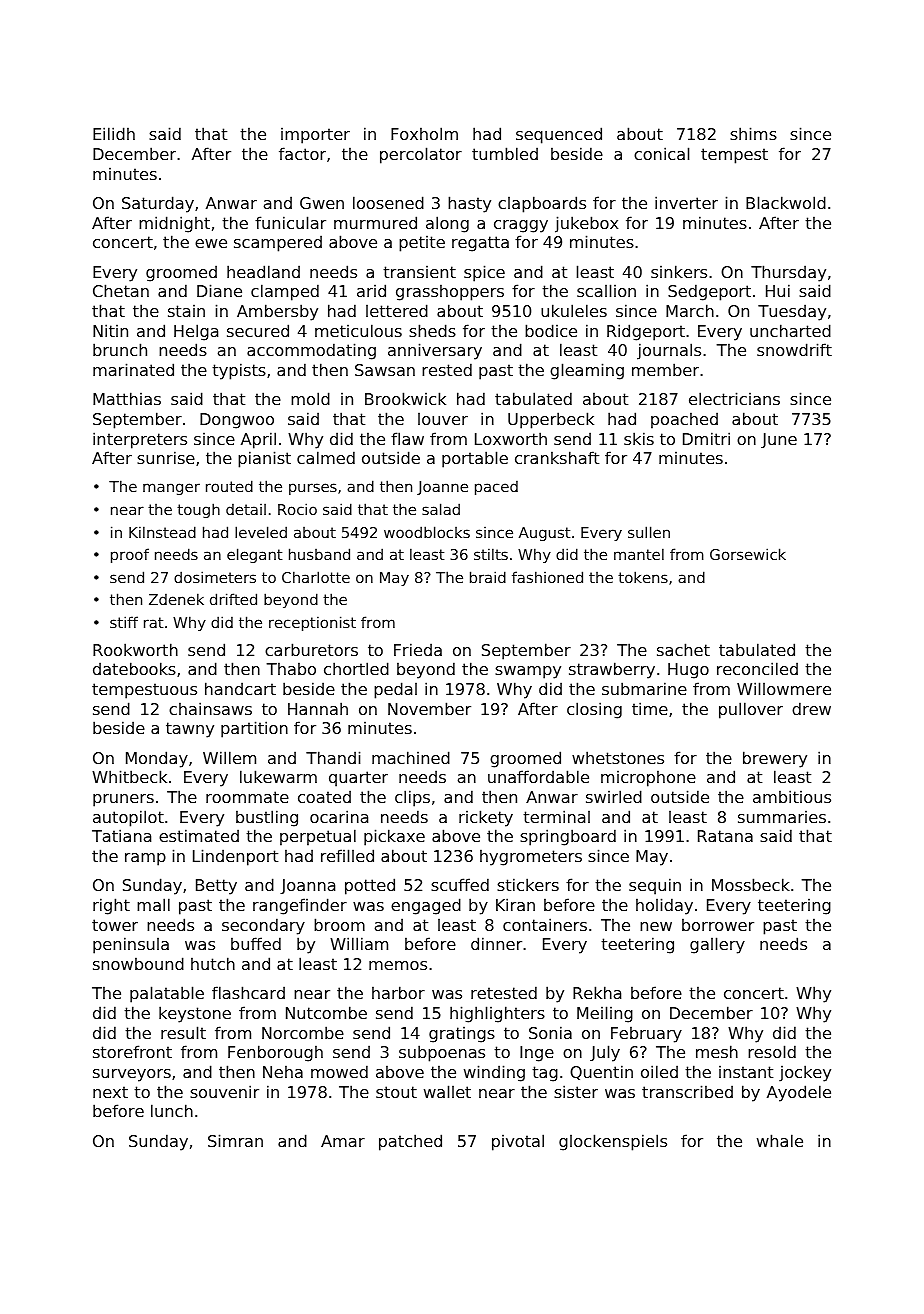 Image resolution: width=924 pixels, height=1314 pixels. Describe the element at coordinates (315, 136) in the image. I see `importer` at that location.
